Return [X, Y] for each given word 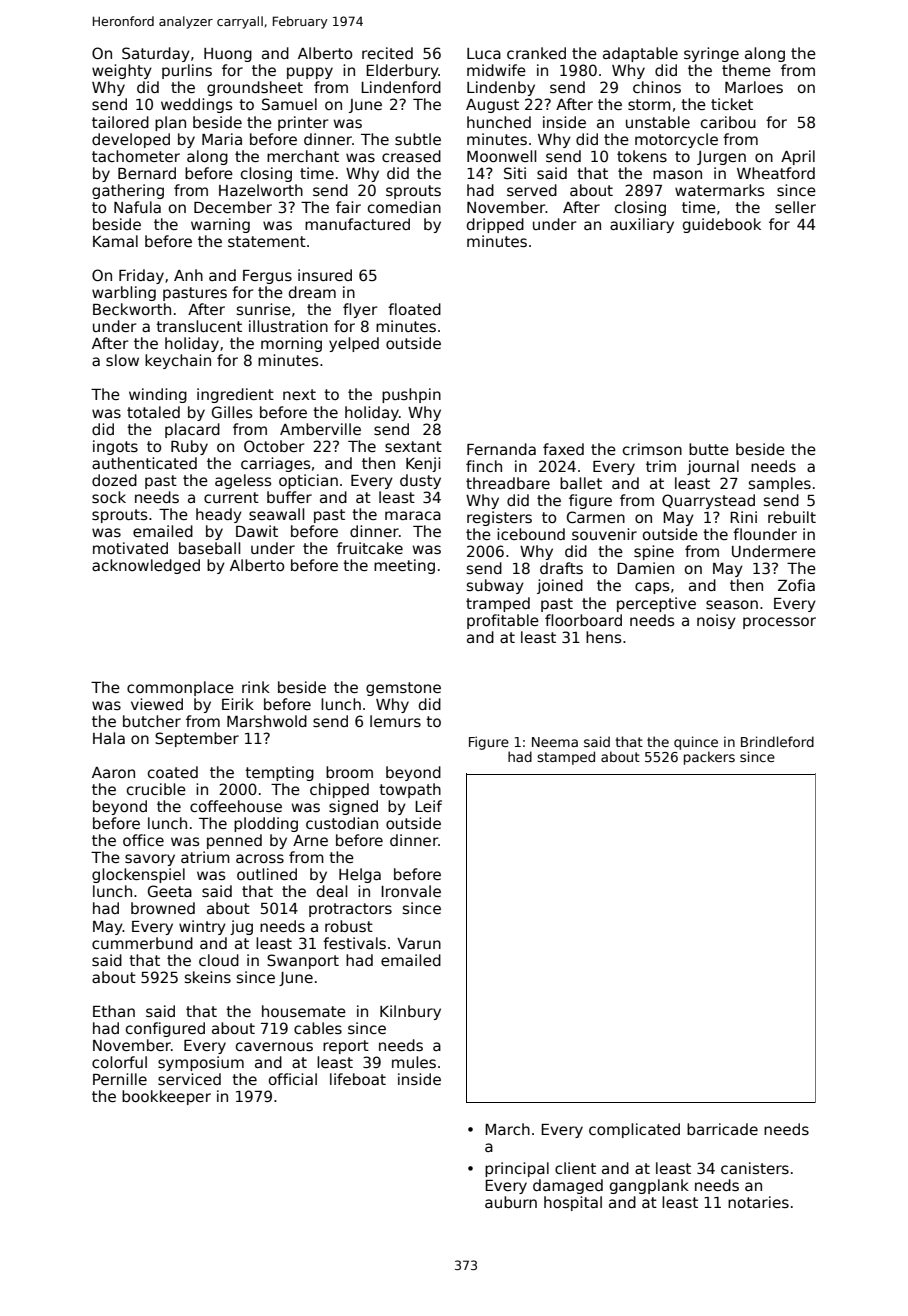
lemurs [395, 721]
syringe [711, 54]
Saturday [156, 54]
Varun [419, 943]
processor [779, 623]
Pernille [120, 1079]
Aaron [113, 772]
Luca [484, 53]
